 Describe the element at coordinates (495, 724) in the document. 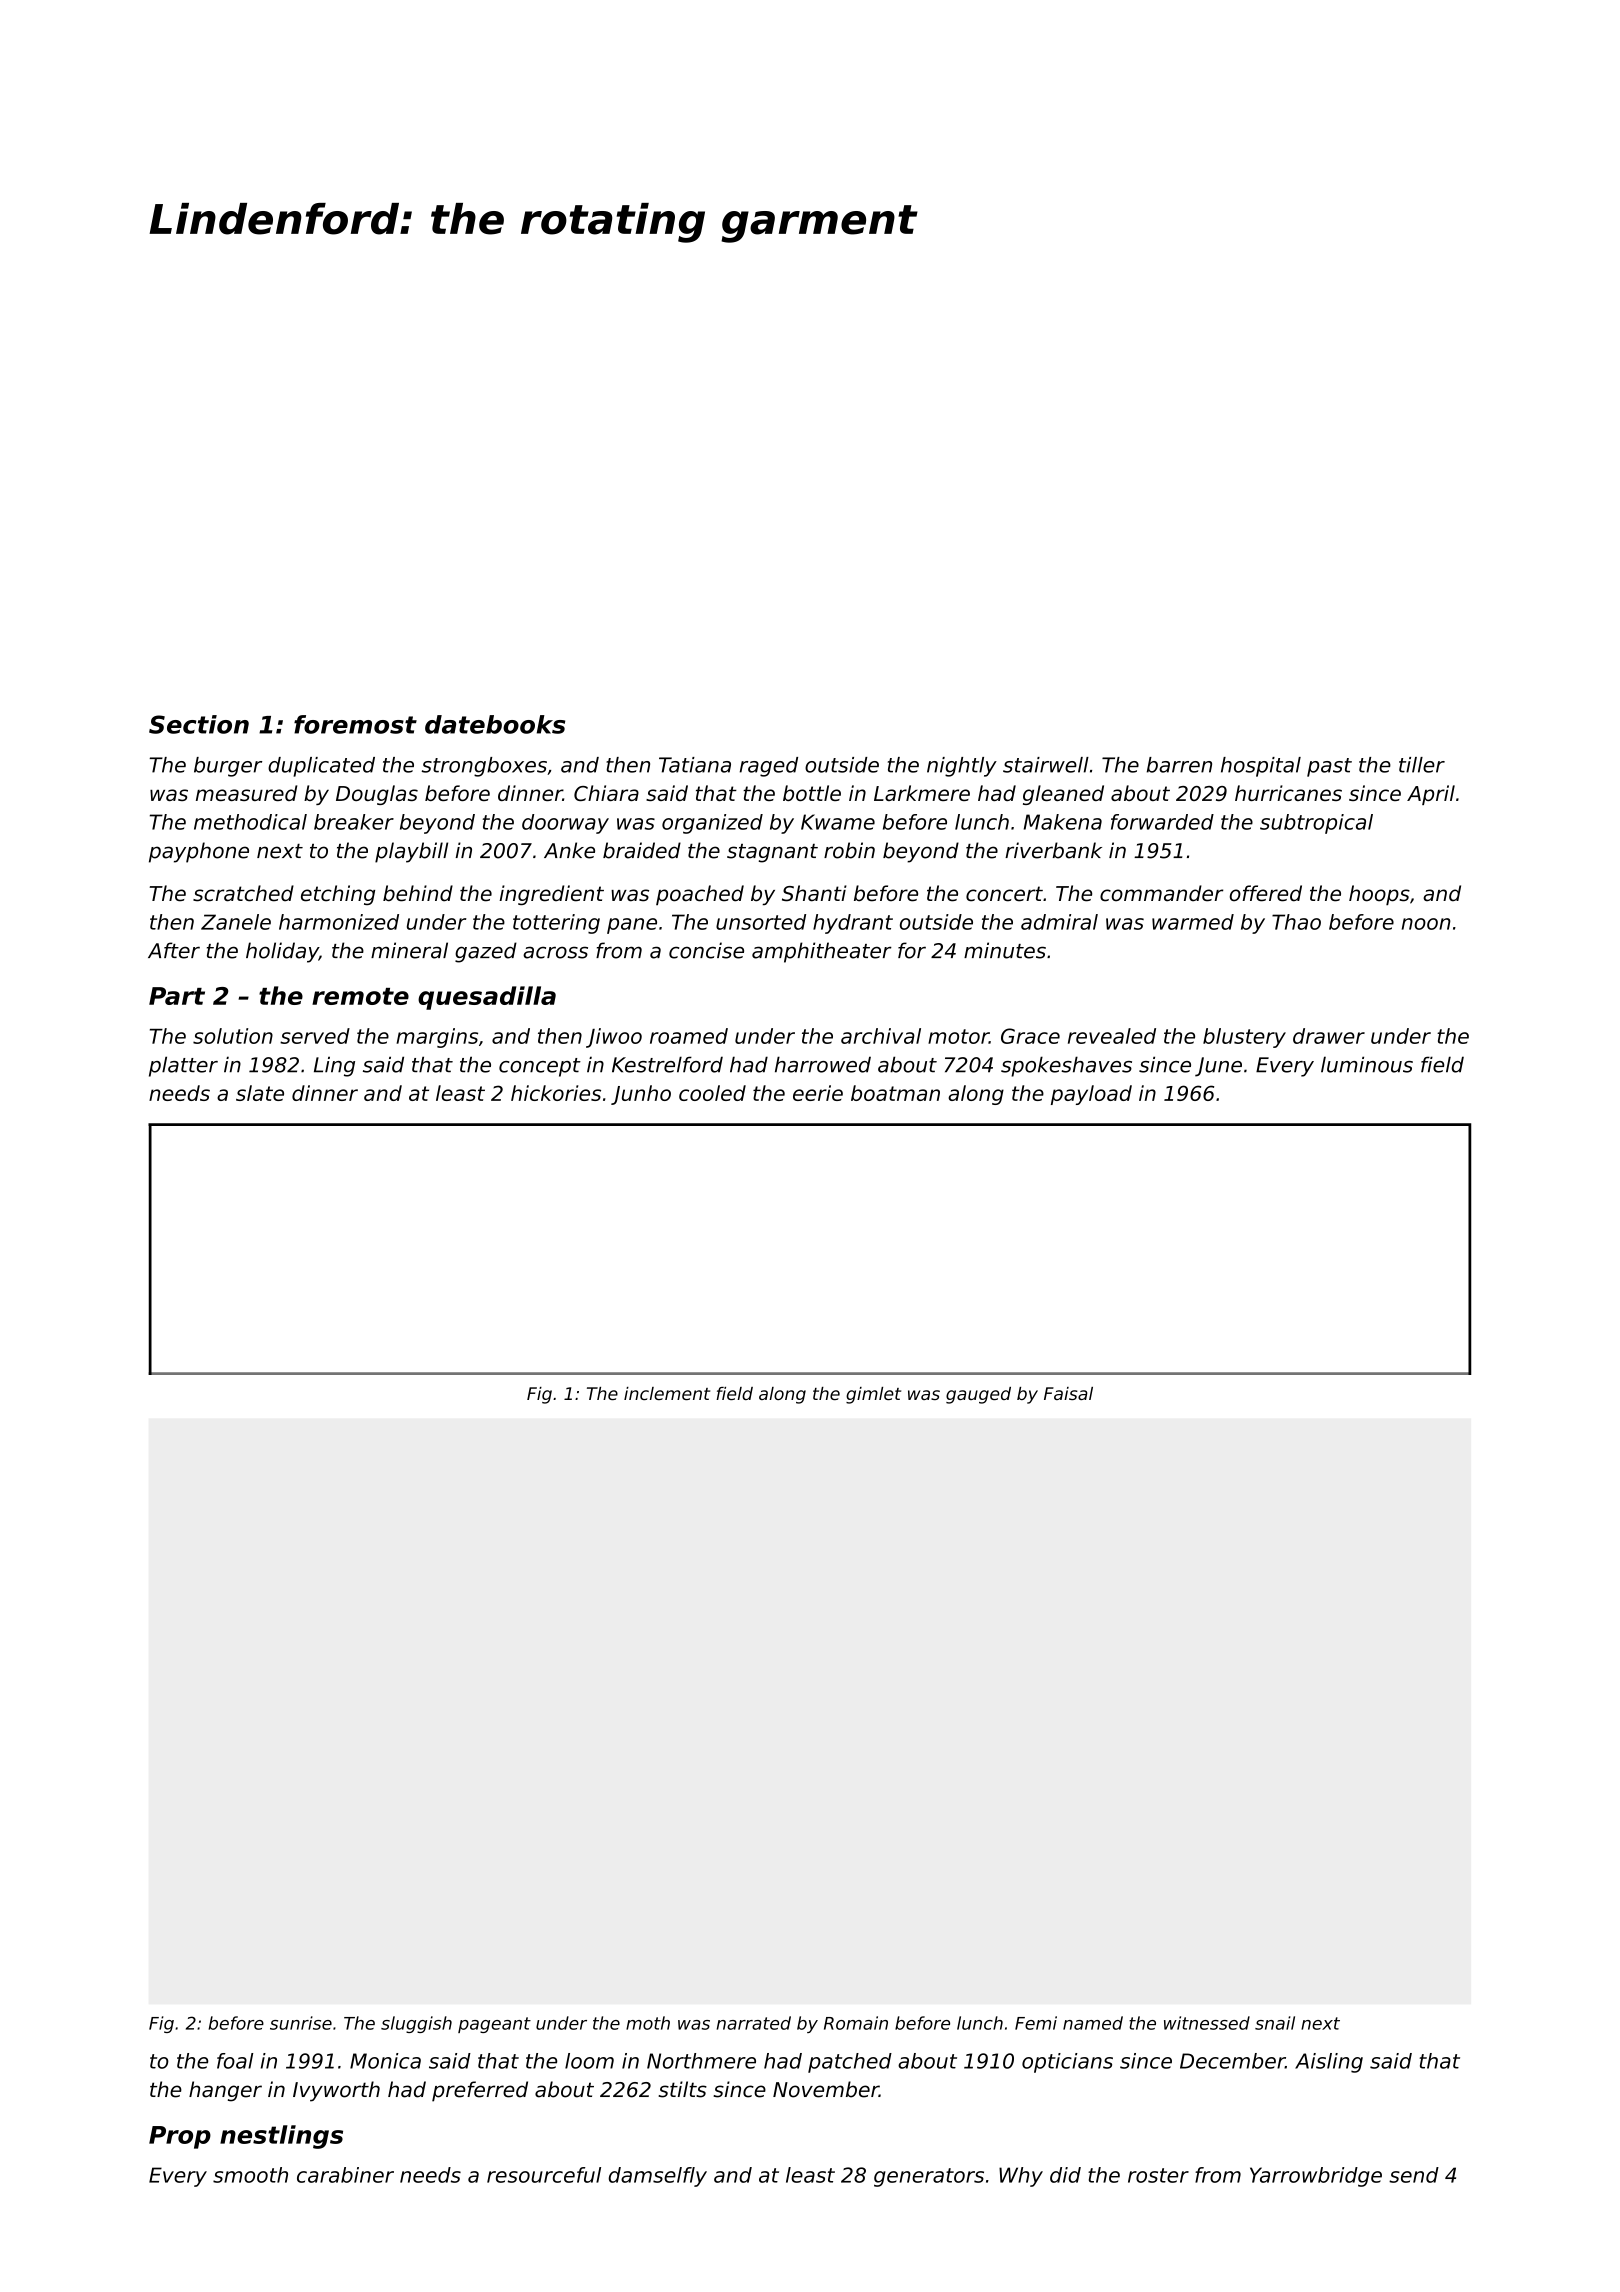

I see `datebooks` at that location.
